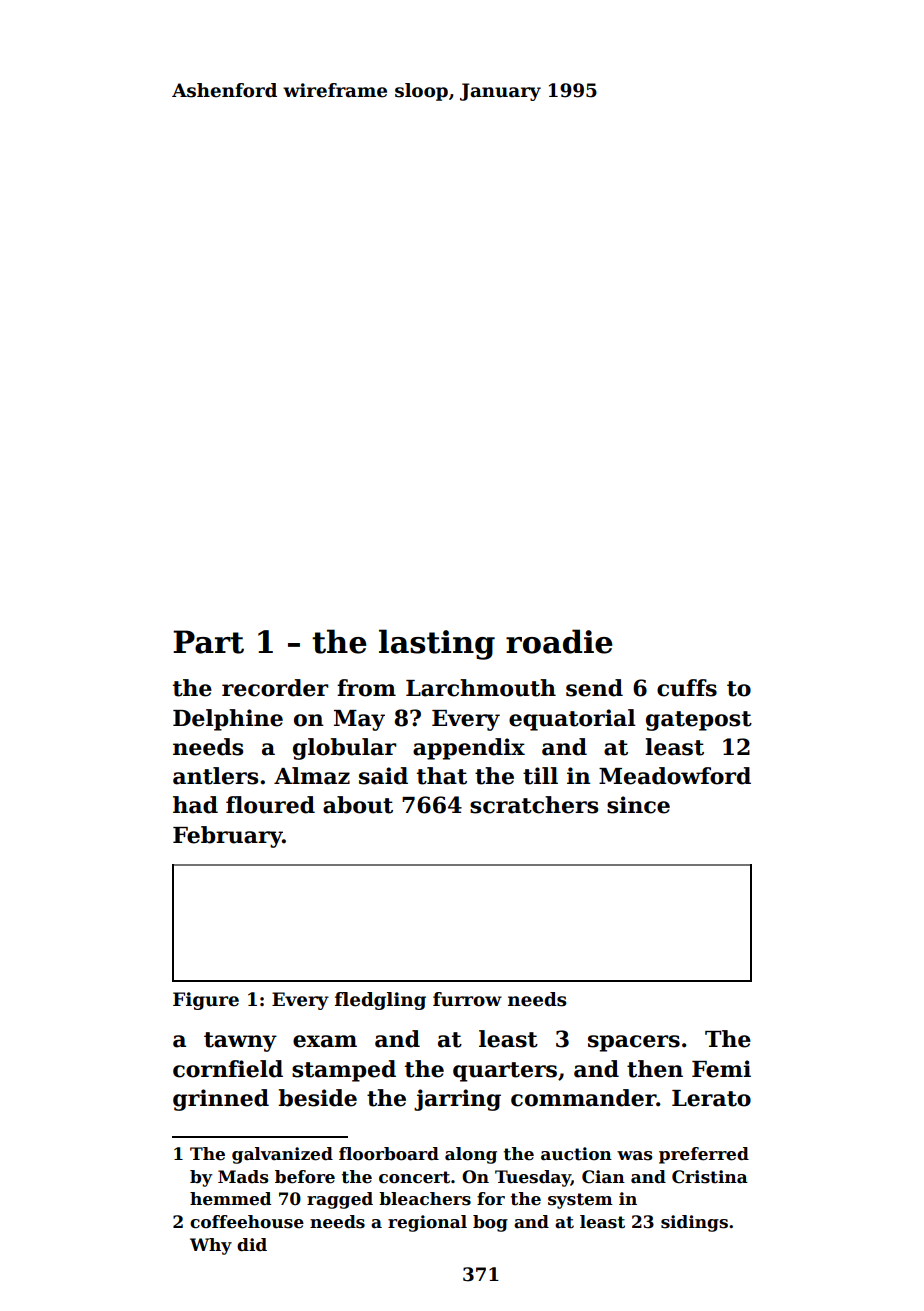 The image size is (924, 1311). What do you see at coordinates (481, 688) in the screenshot?
I see `Larchmouth` at bounding box center [481, 688].
